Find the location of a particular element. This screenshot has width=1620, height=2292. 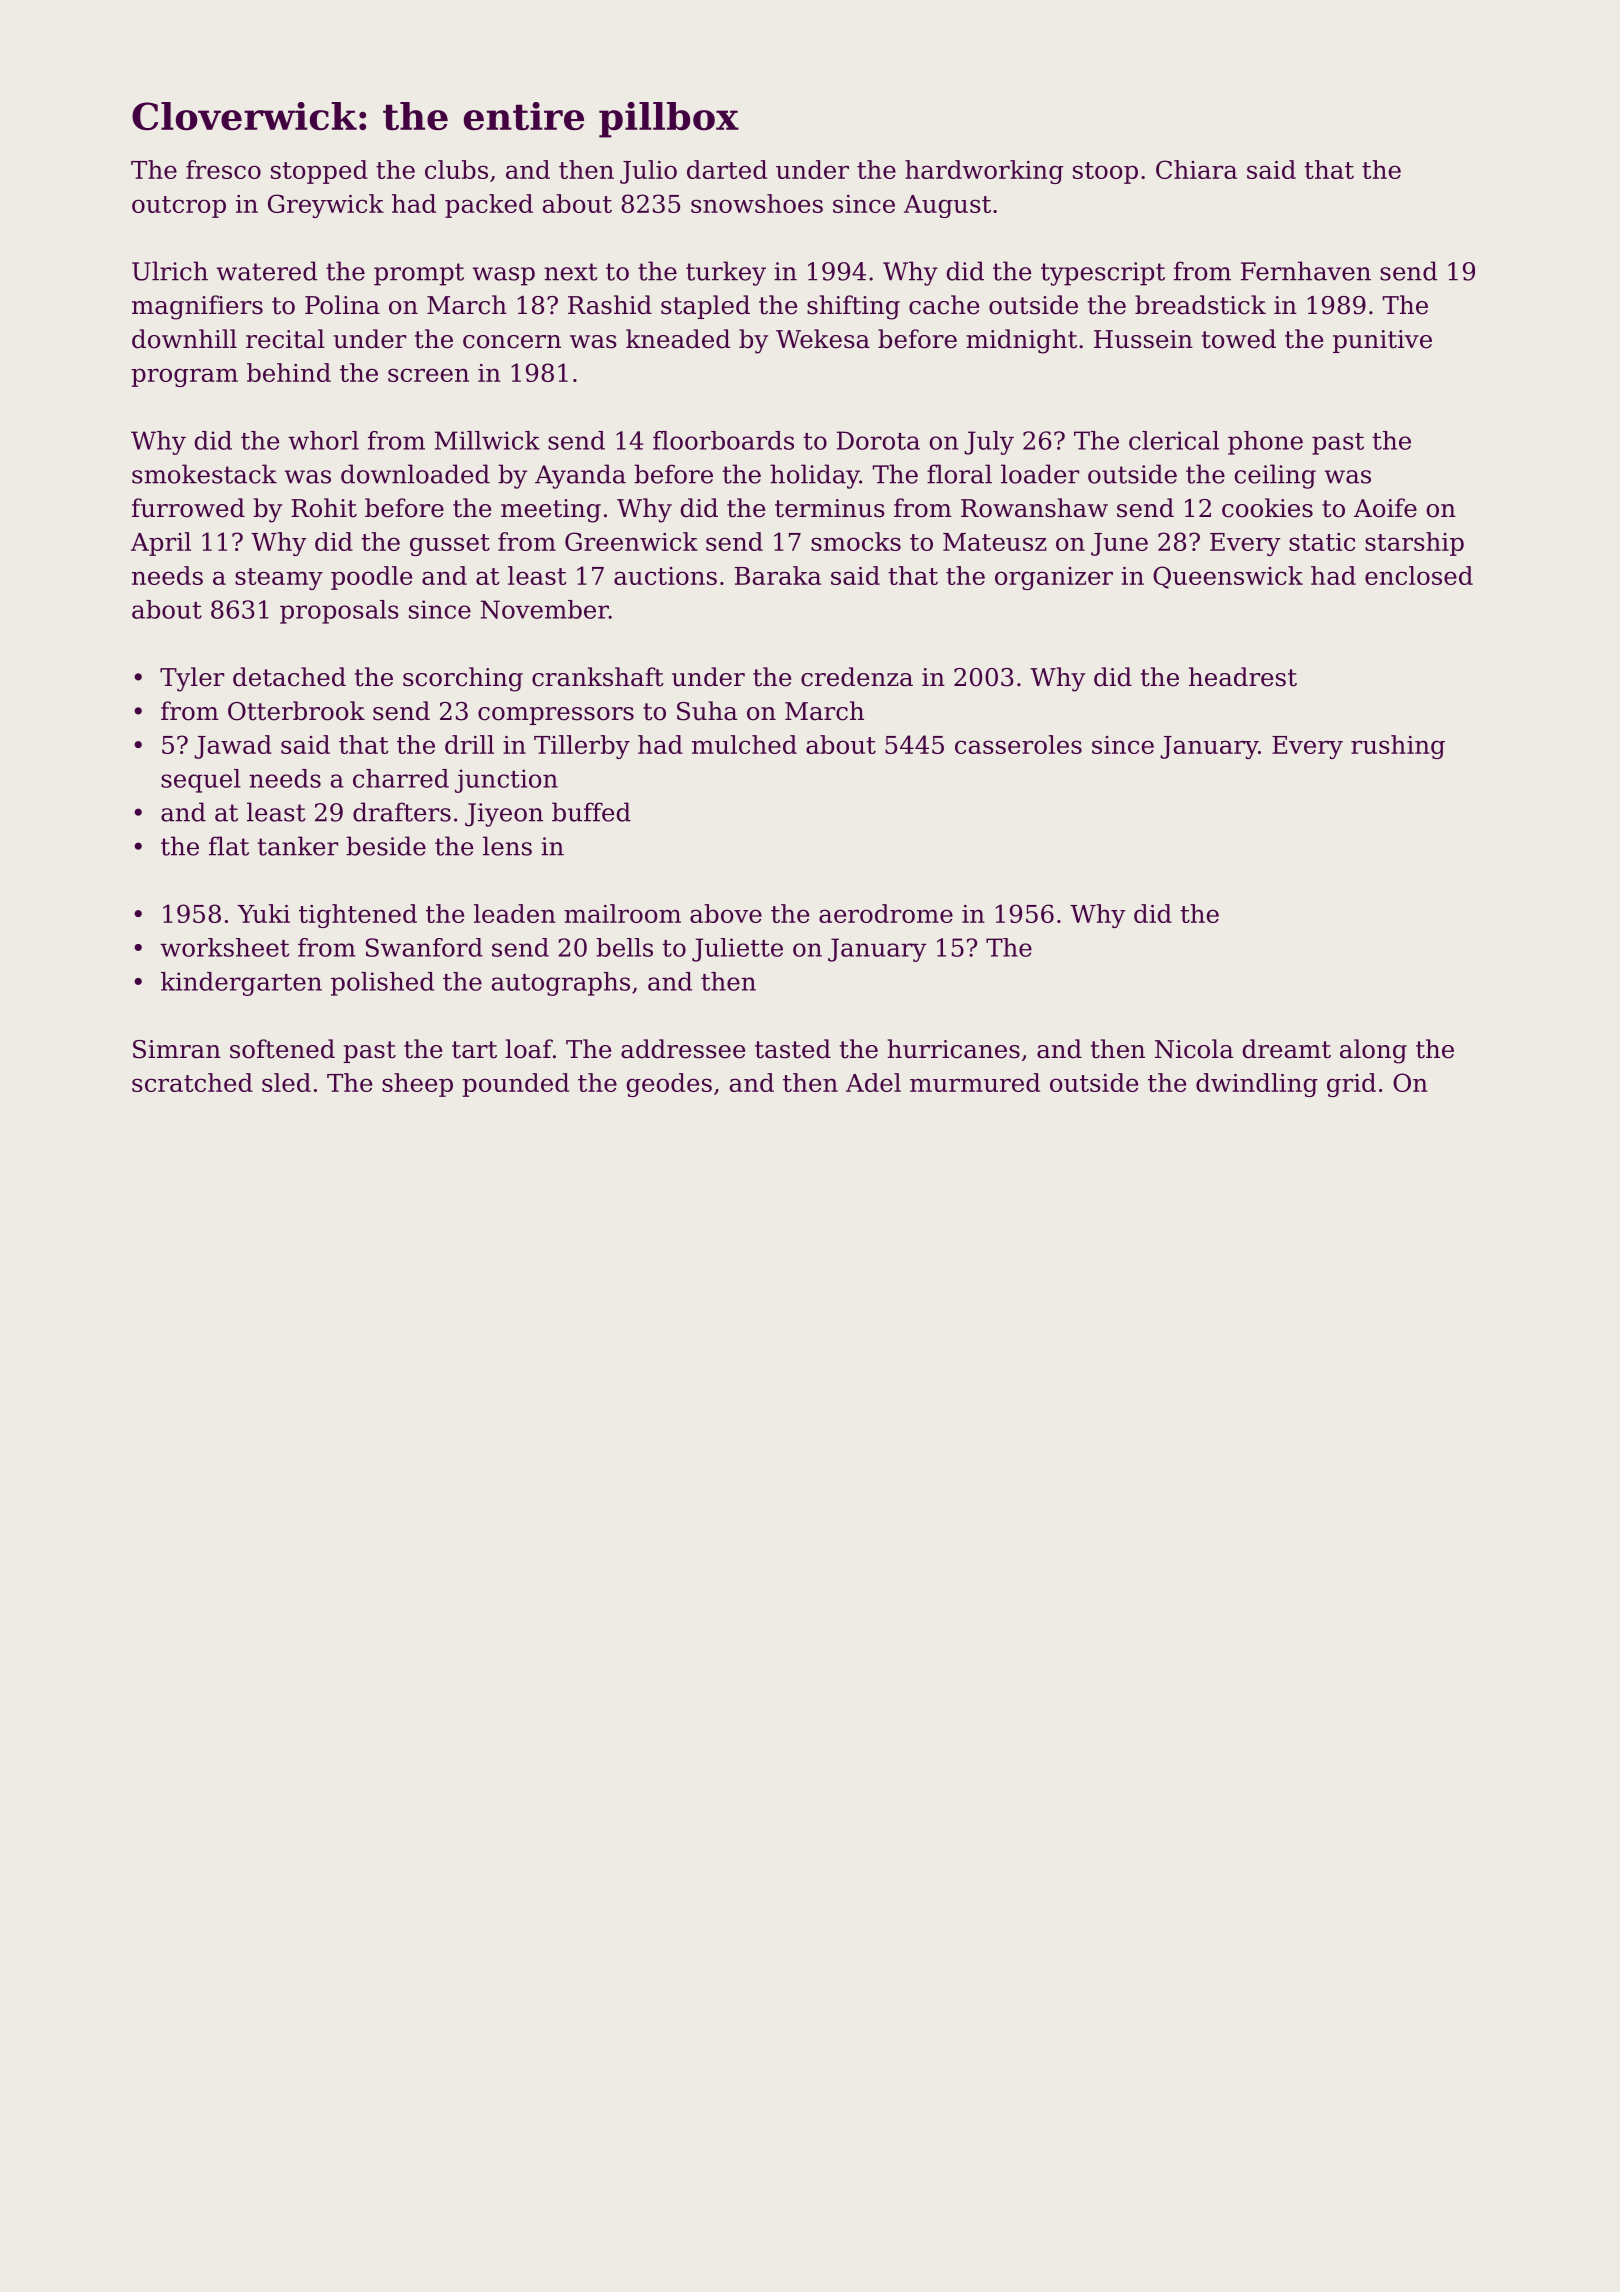

darted is located at coordinates (727, 169).
